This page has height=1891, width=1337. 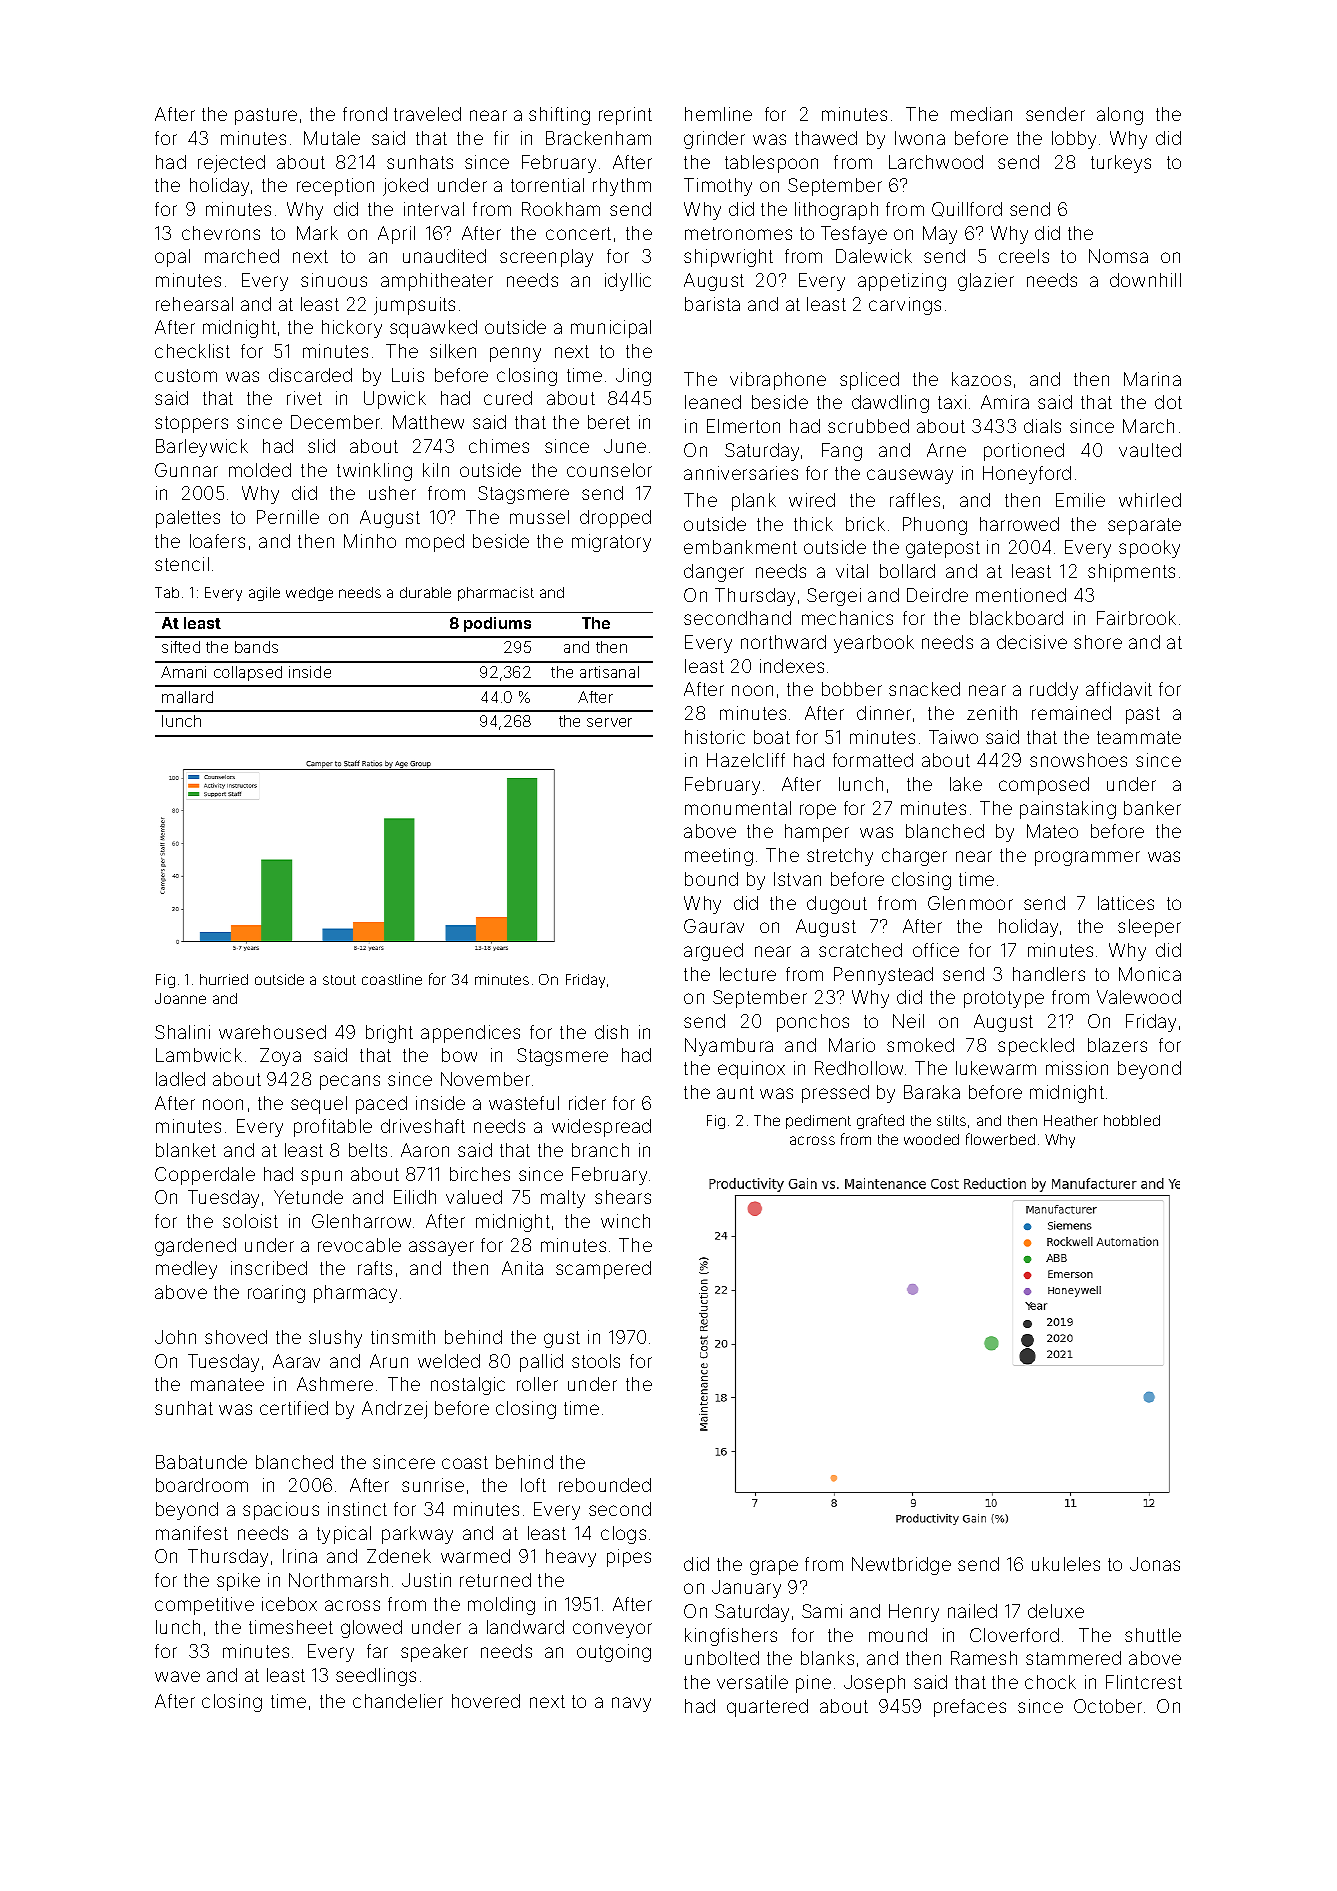 I want to click on snacked, so click(x=924, y=689).
